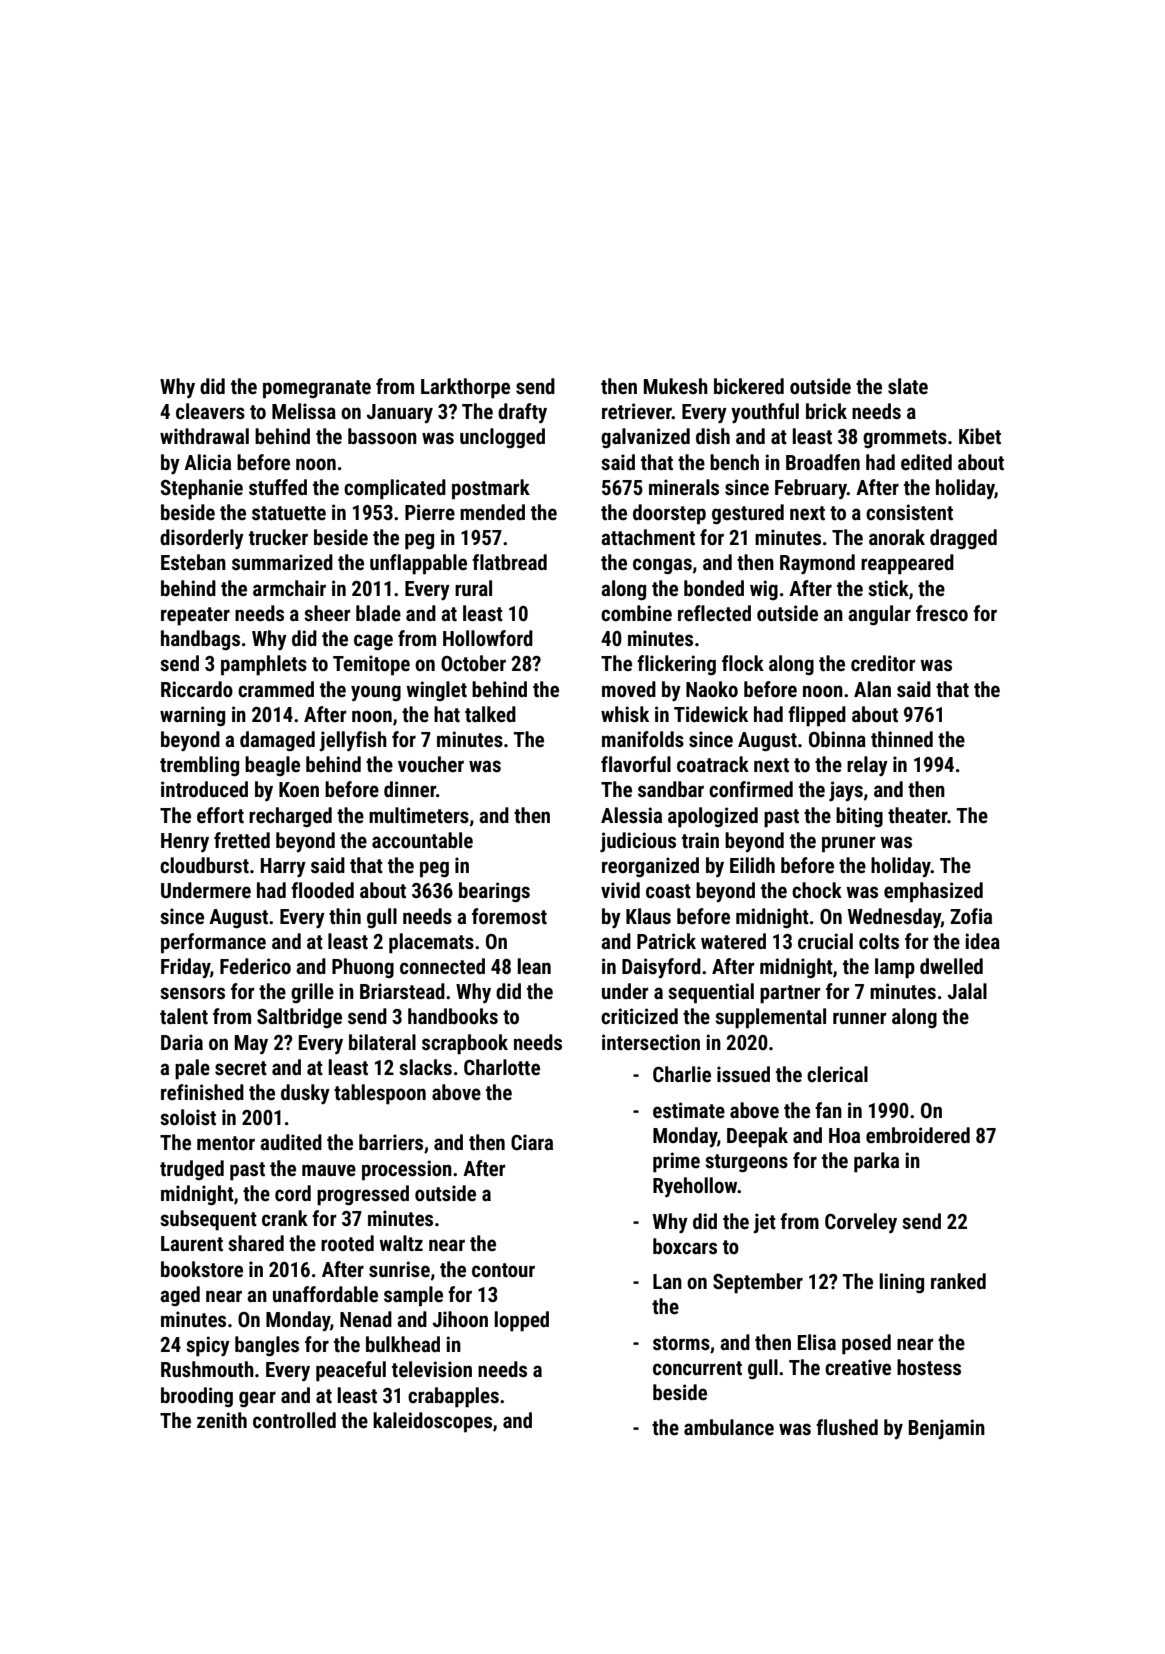 The width and height of the screenshot is (1165, 1654). What do you see at coordinates (908, 386) in the screenshot?
I see `slate` at bounding box center [908, 386].
